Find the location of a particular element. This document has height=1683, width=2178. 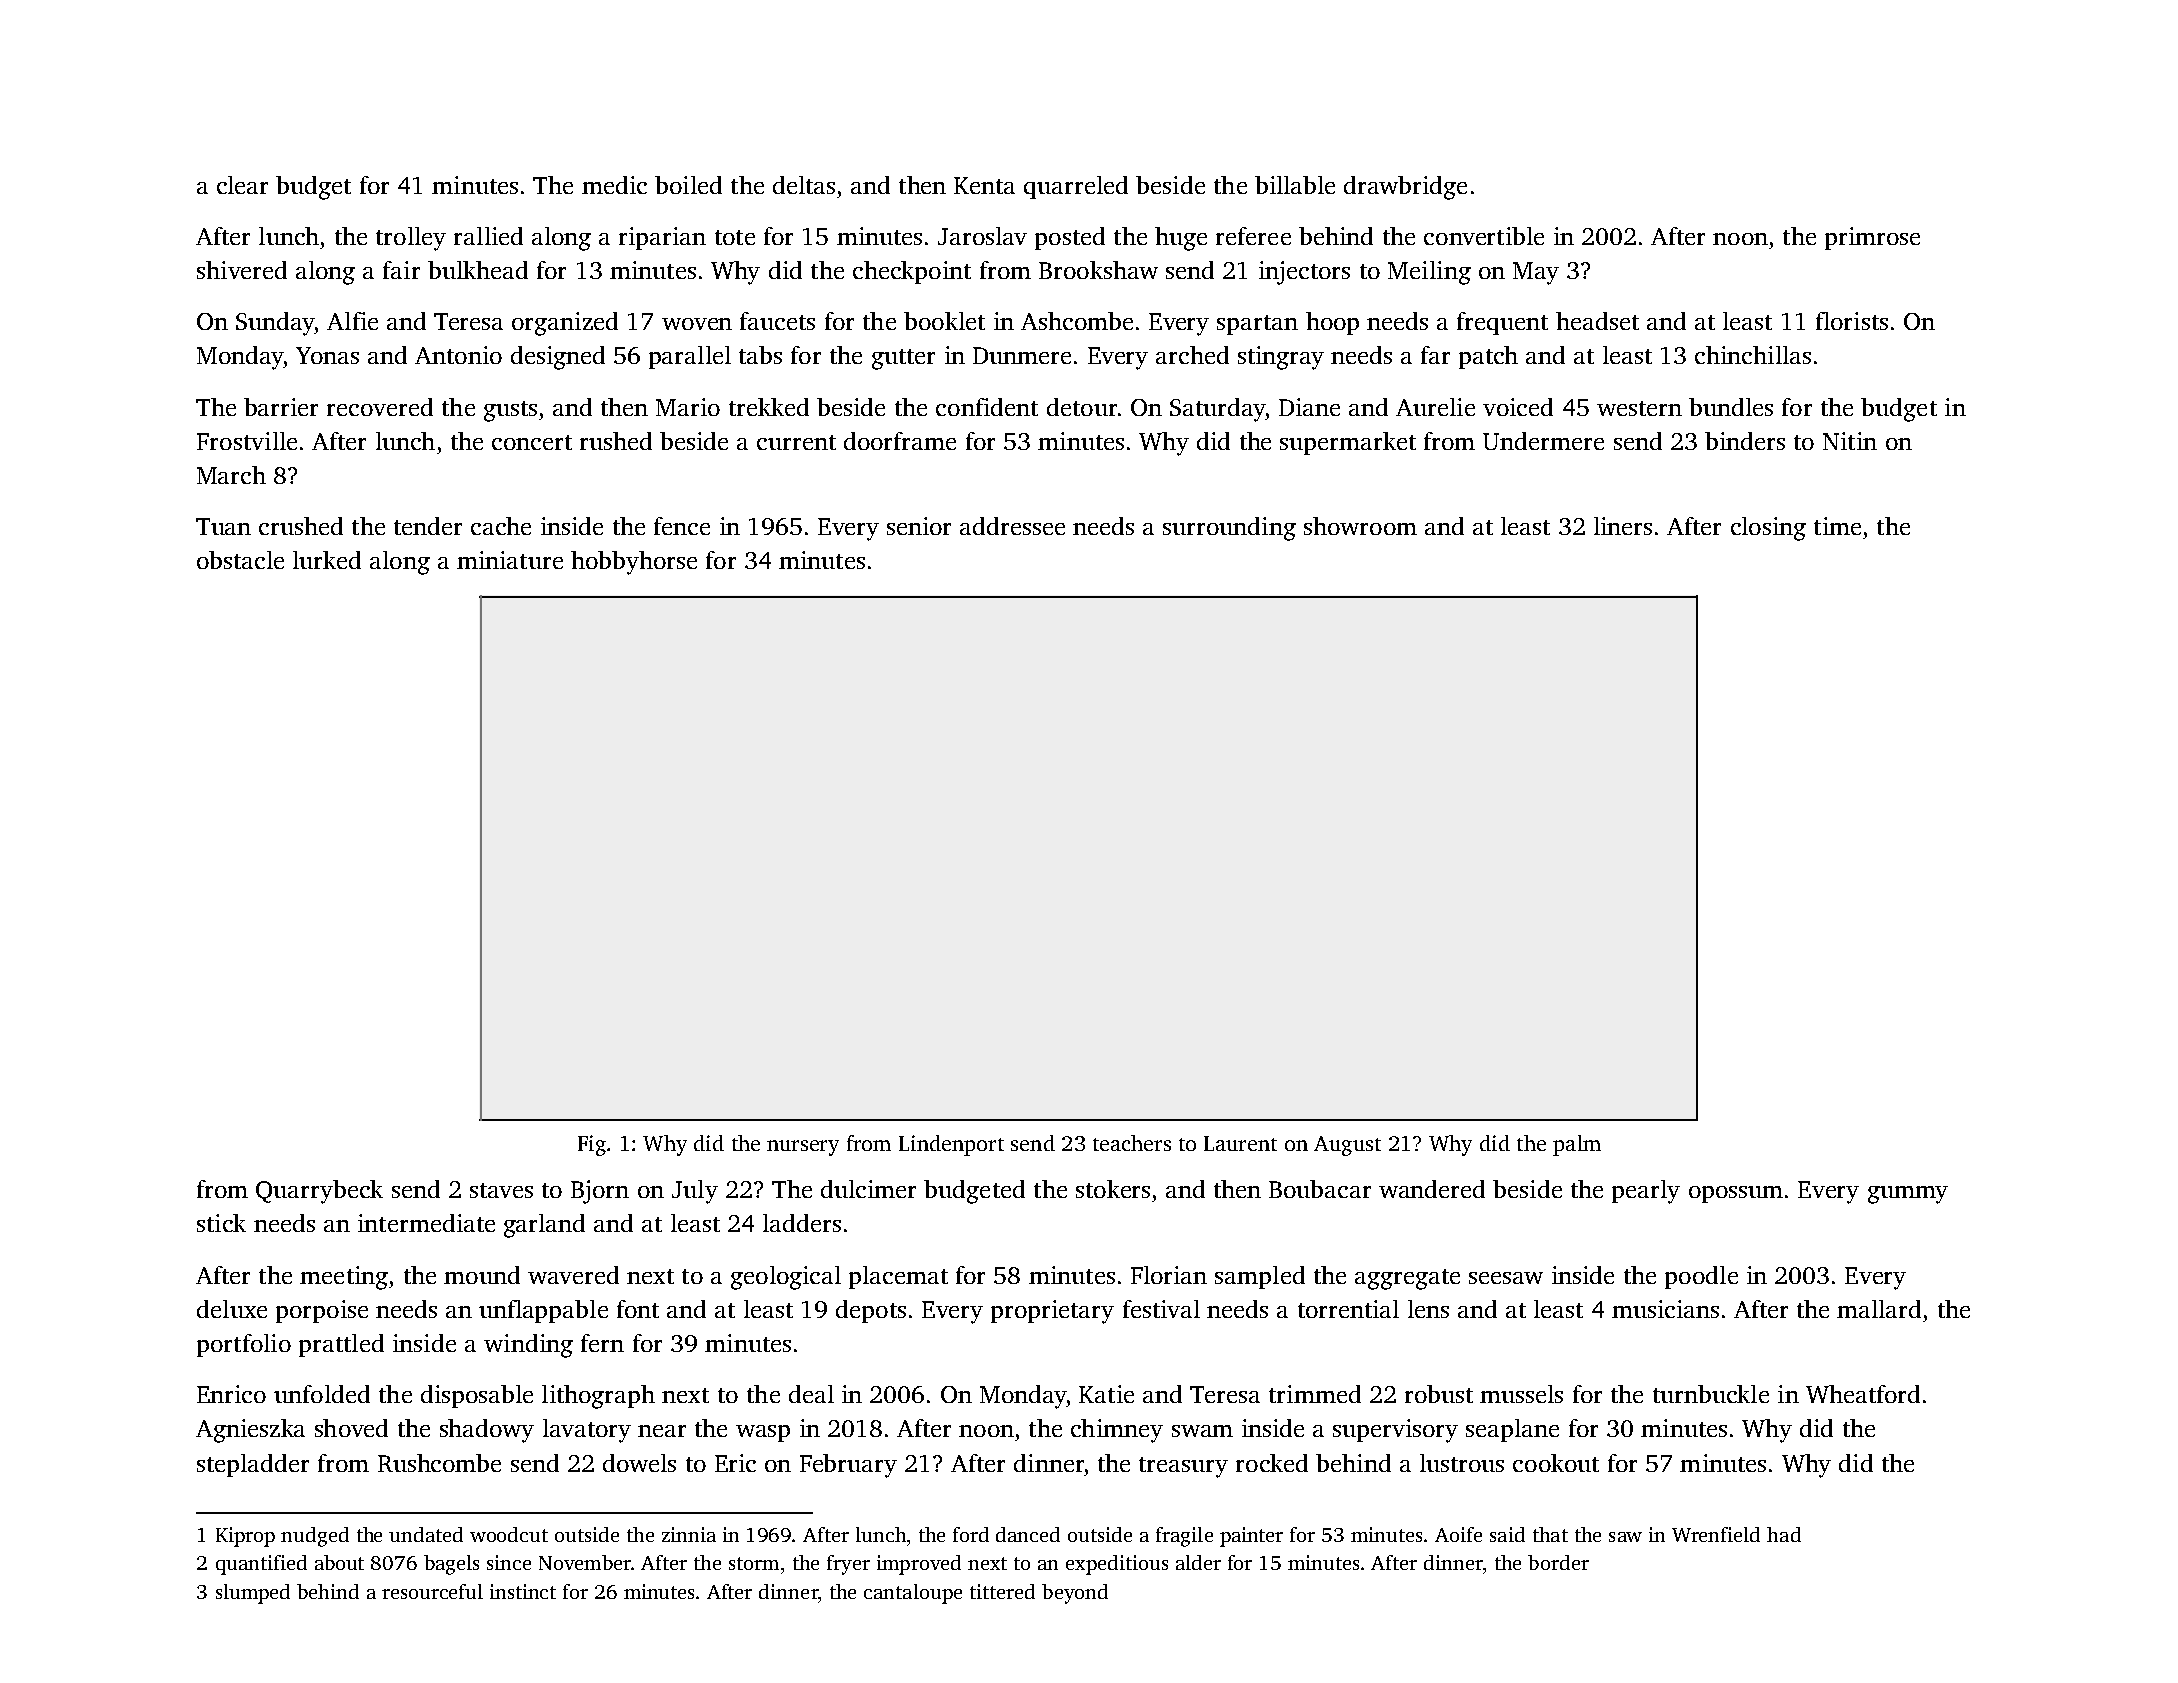

July is located at coordinates (695, 1192).
